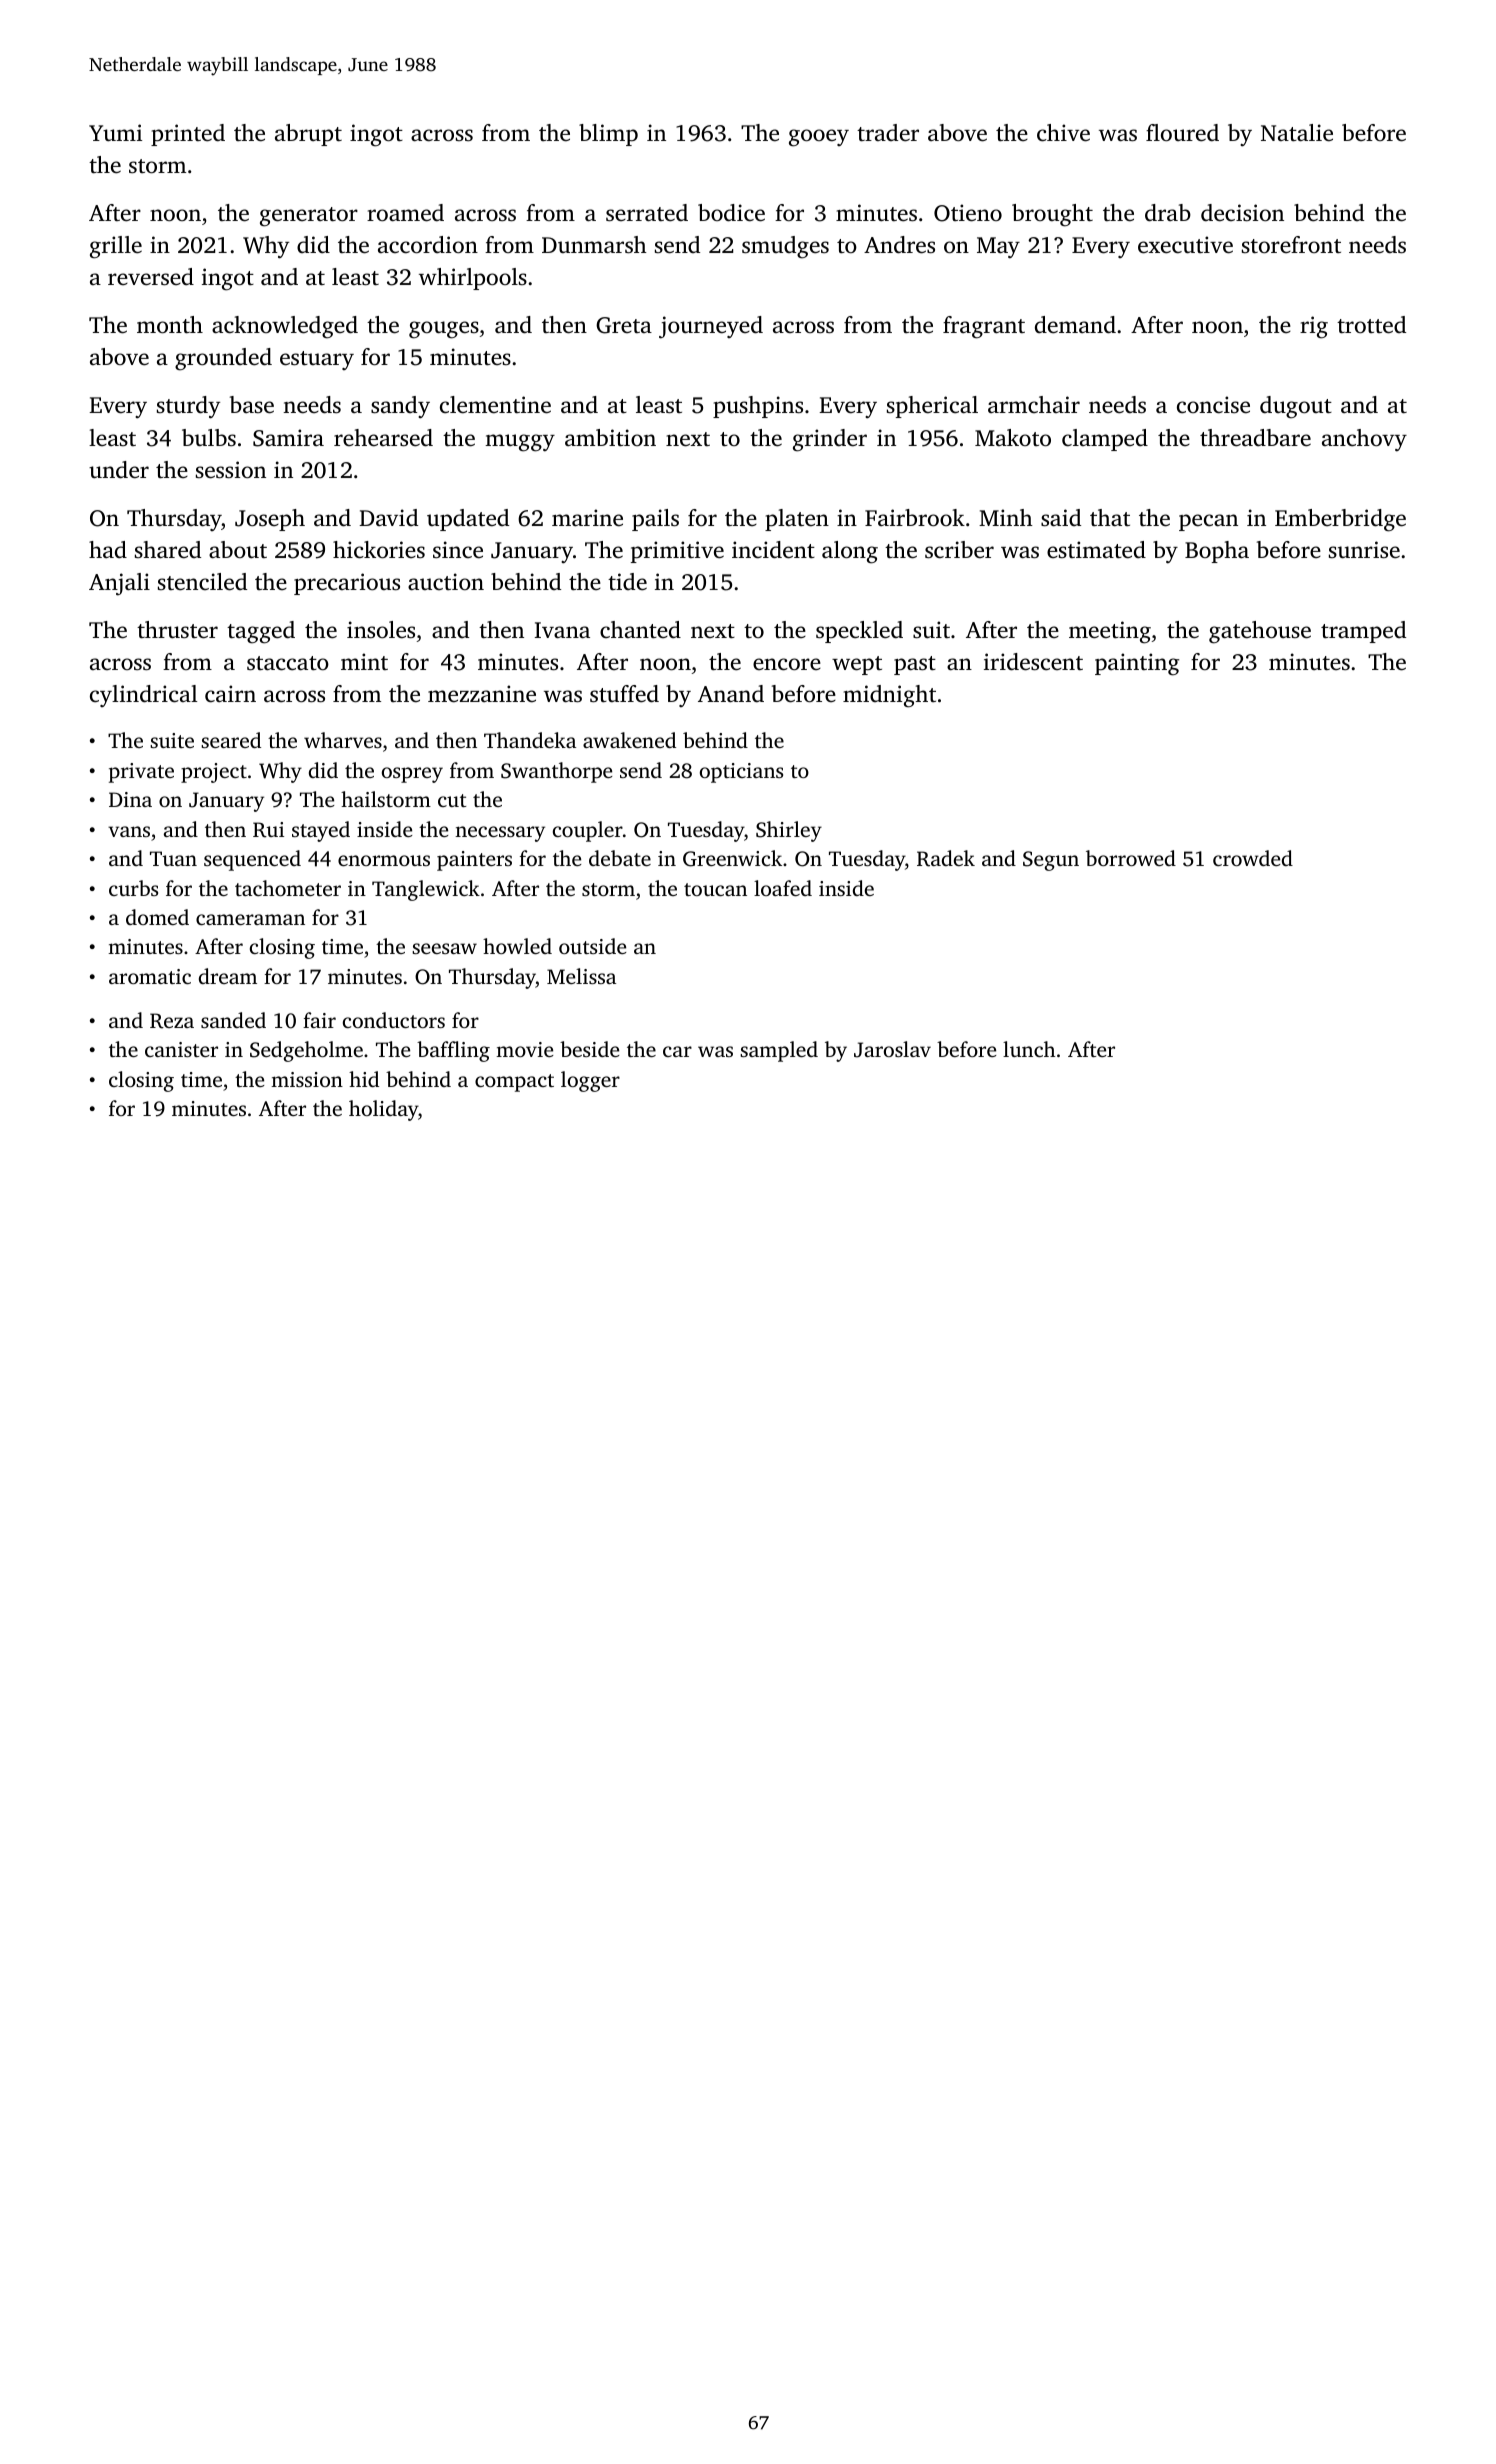 Image resolution: width=1496 pixels, height=2464 pixels. Describe the element at coordinates (426, 890) in the image. I see `Tanglewick` at that location.
